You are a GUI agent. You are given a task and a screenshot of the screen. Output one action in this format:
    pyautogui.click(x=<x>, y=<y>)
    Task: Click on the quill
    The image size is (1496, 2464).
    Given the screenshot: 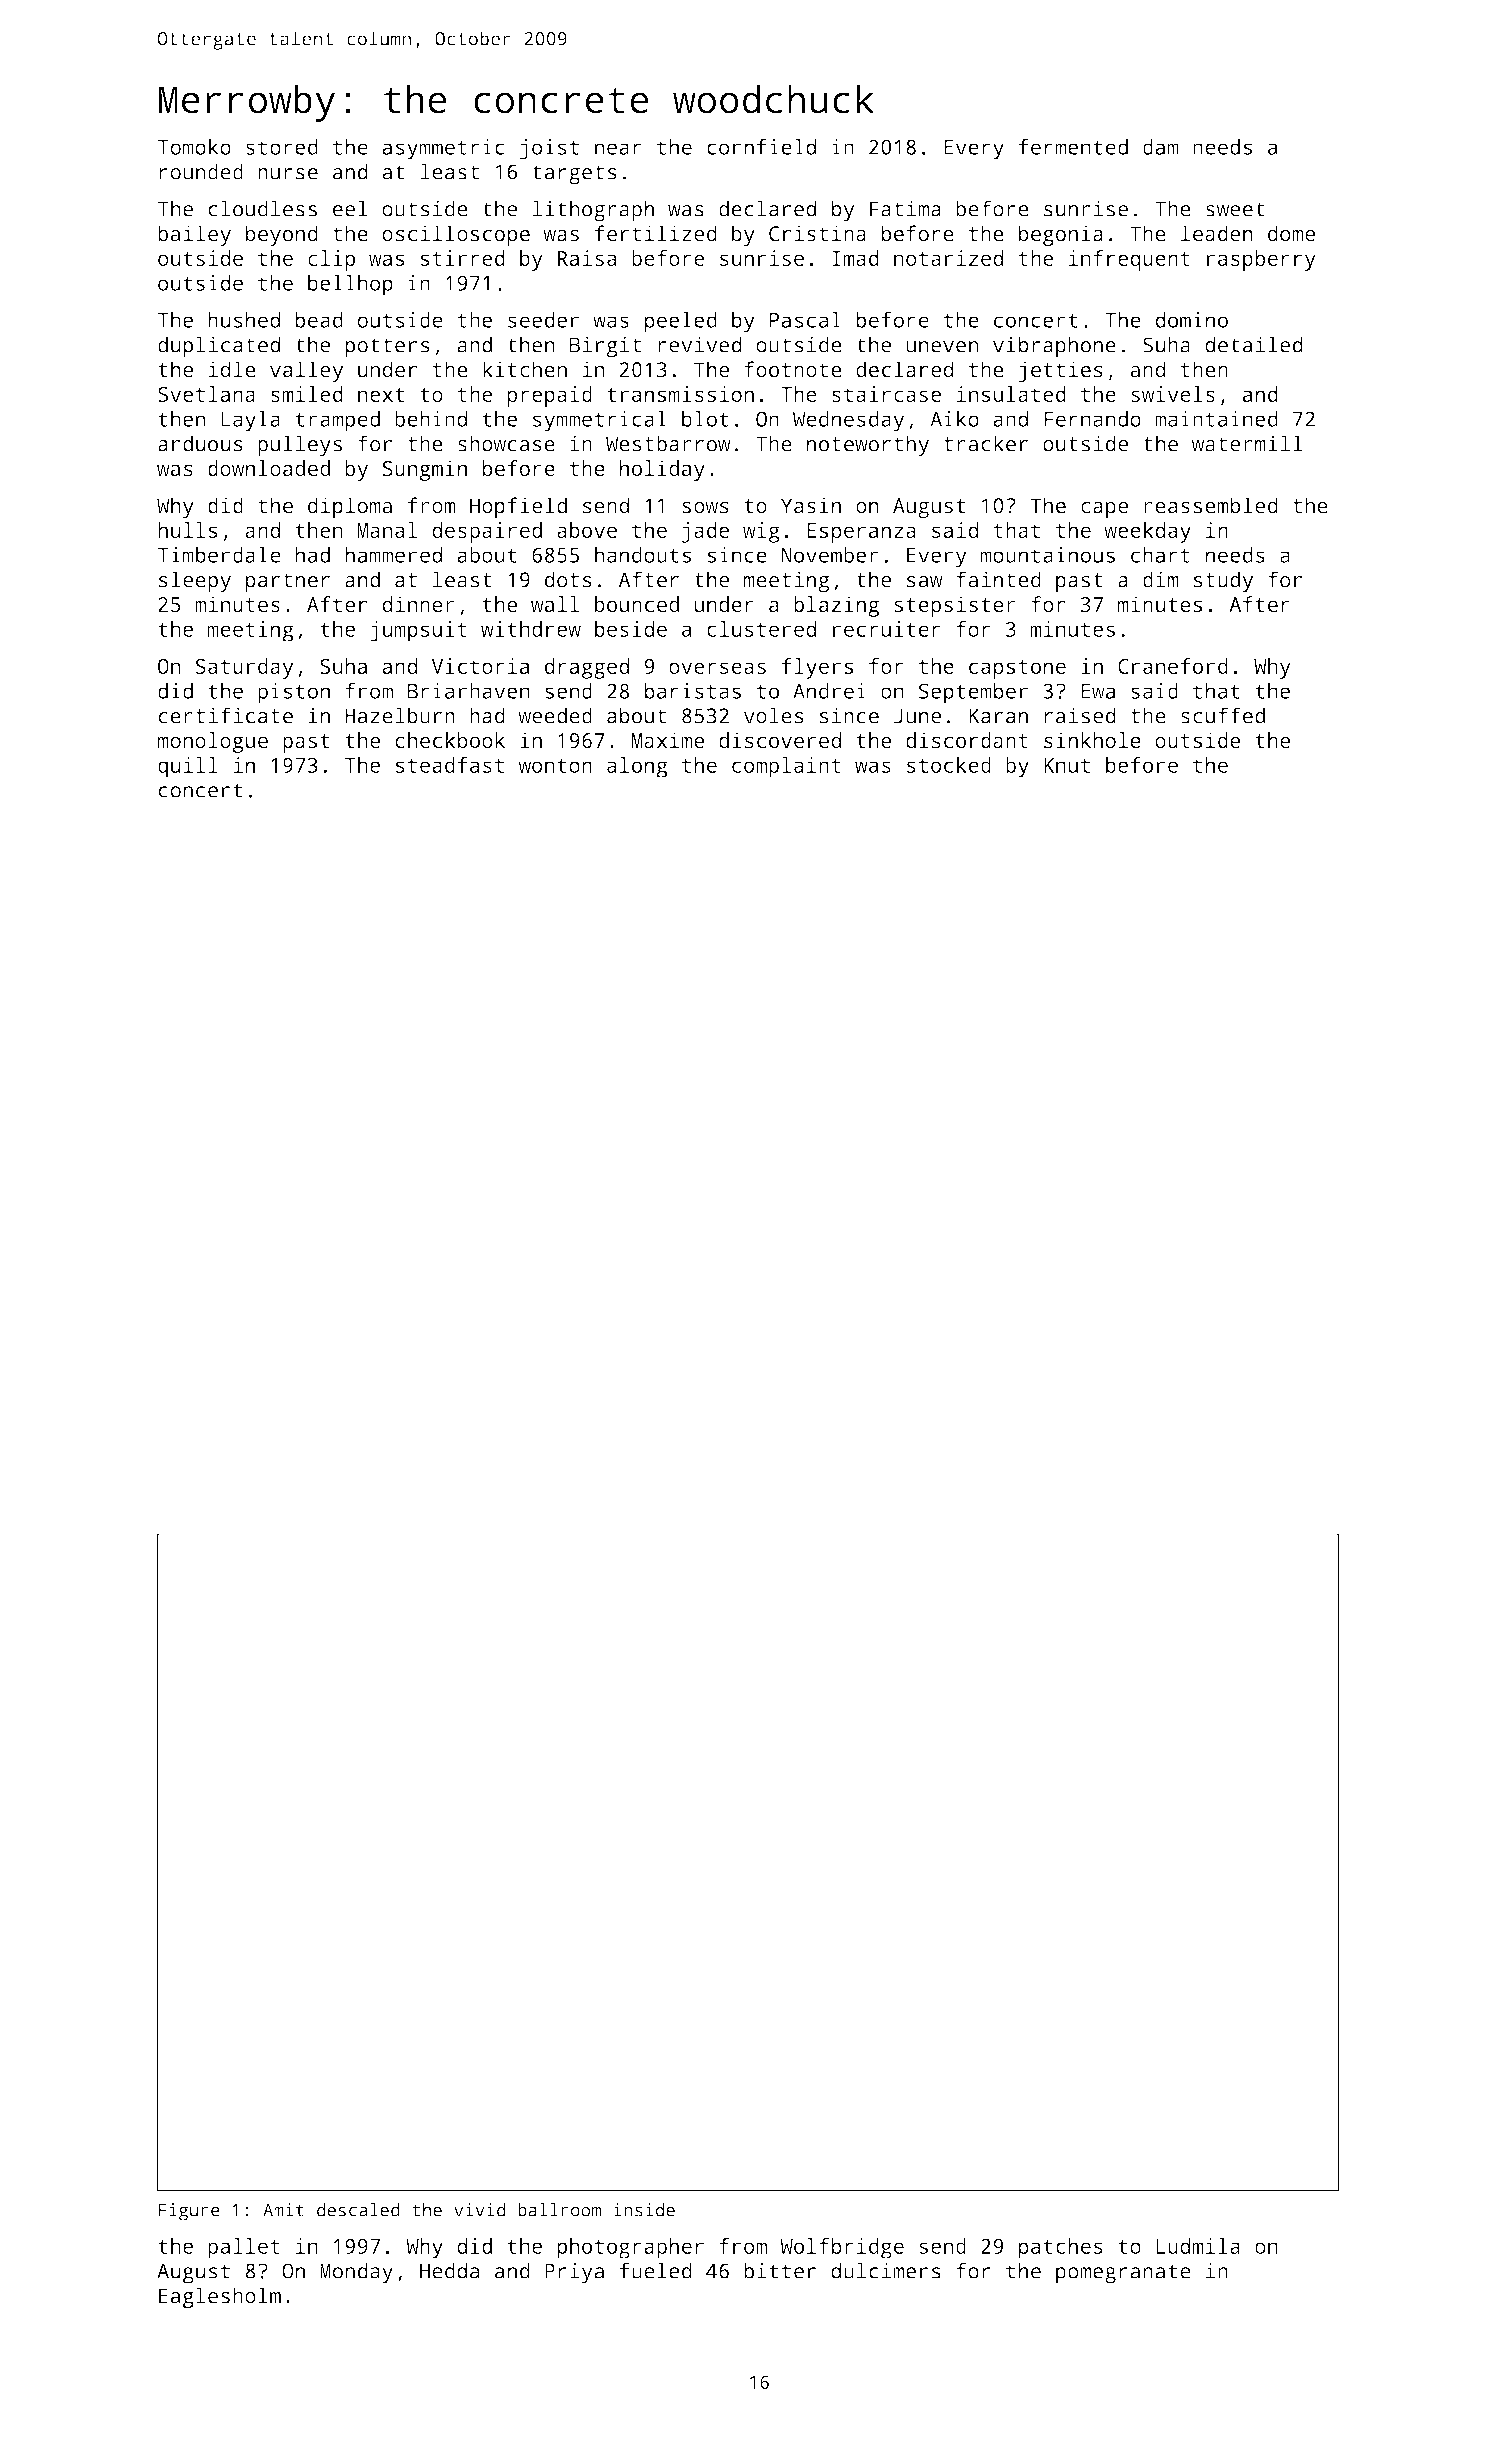 What is the action you would take?
    pyautogui.click(x=188, y=767)
